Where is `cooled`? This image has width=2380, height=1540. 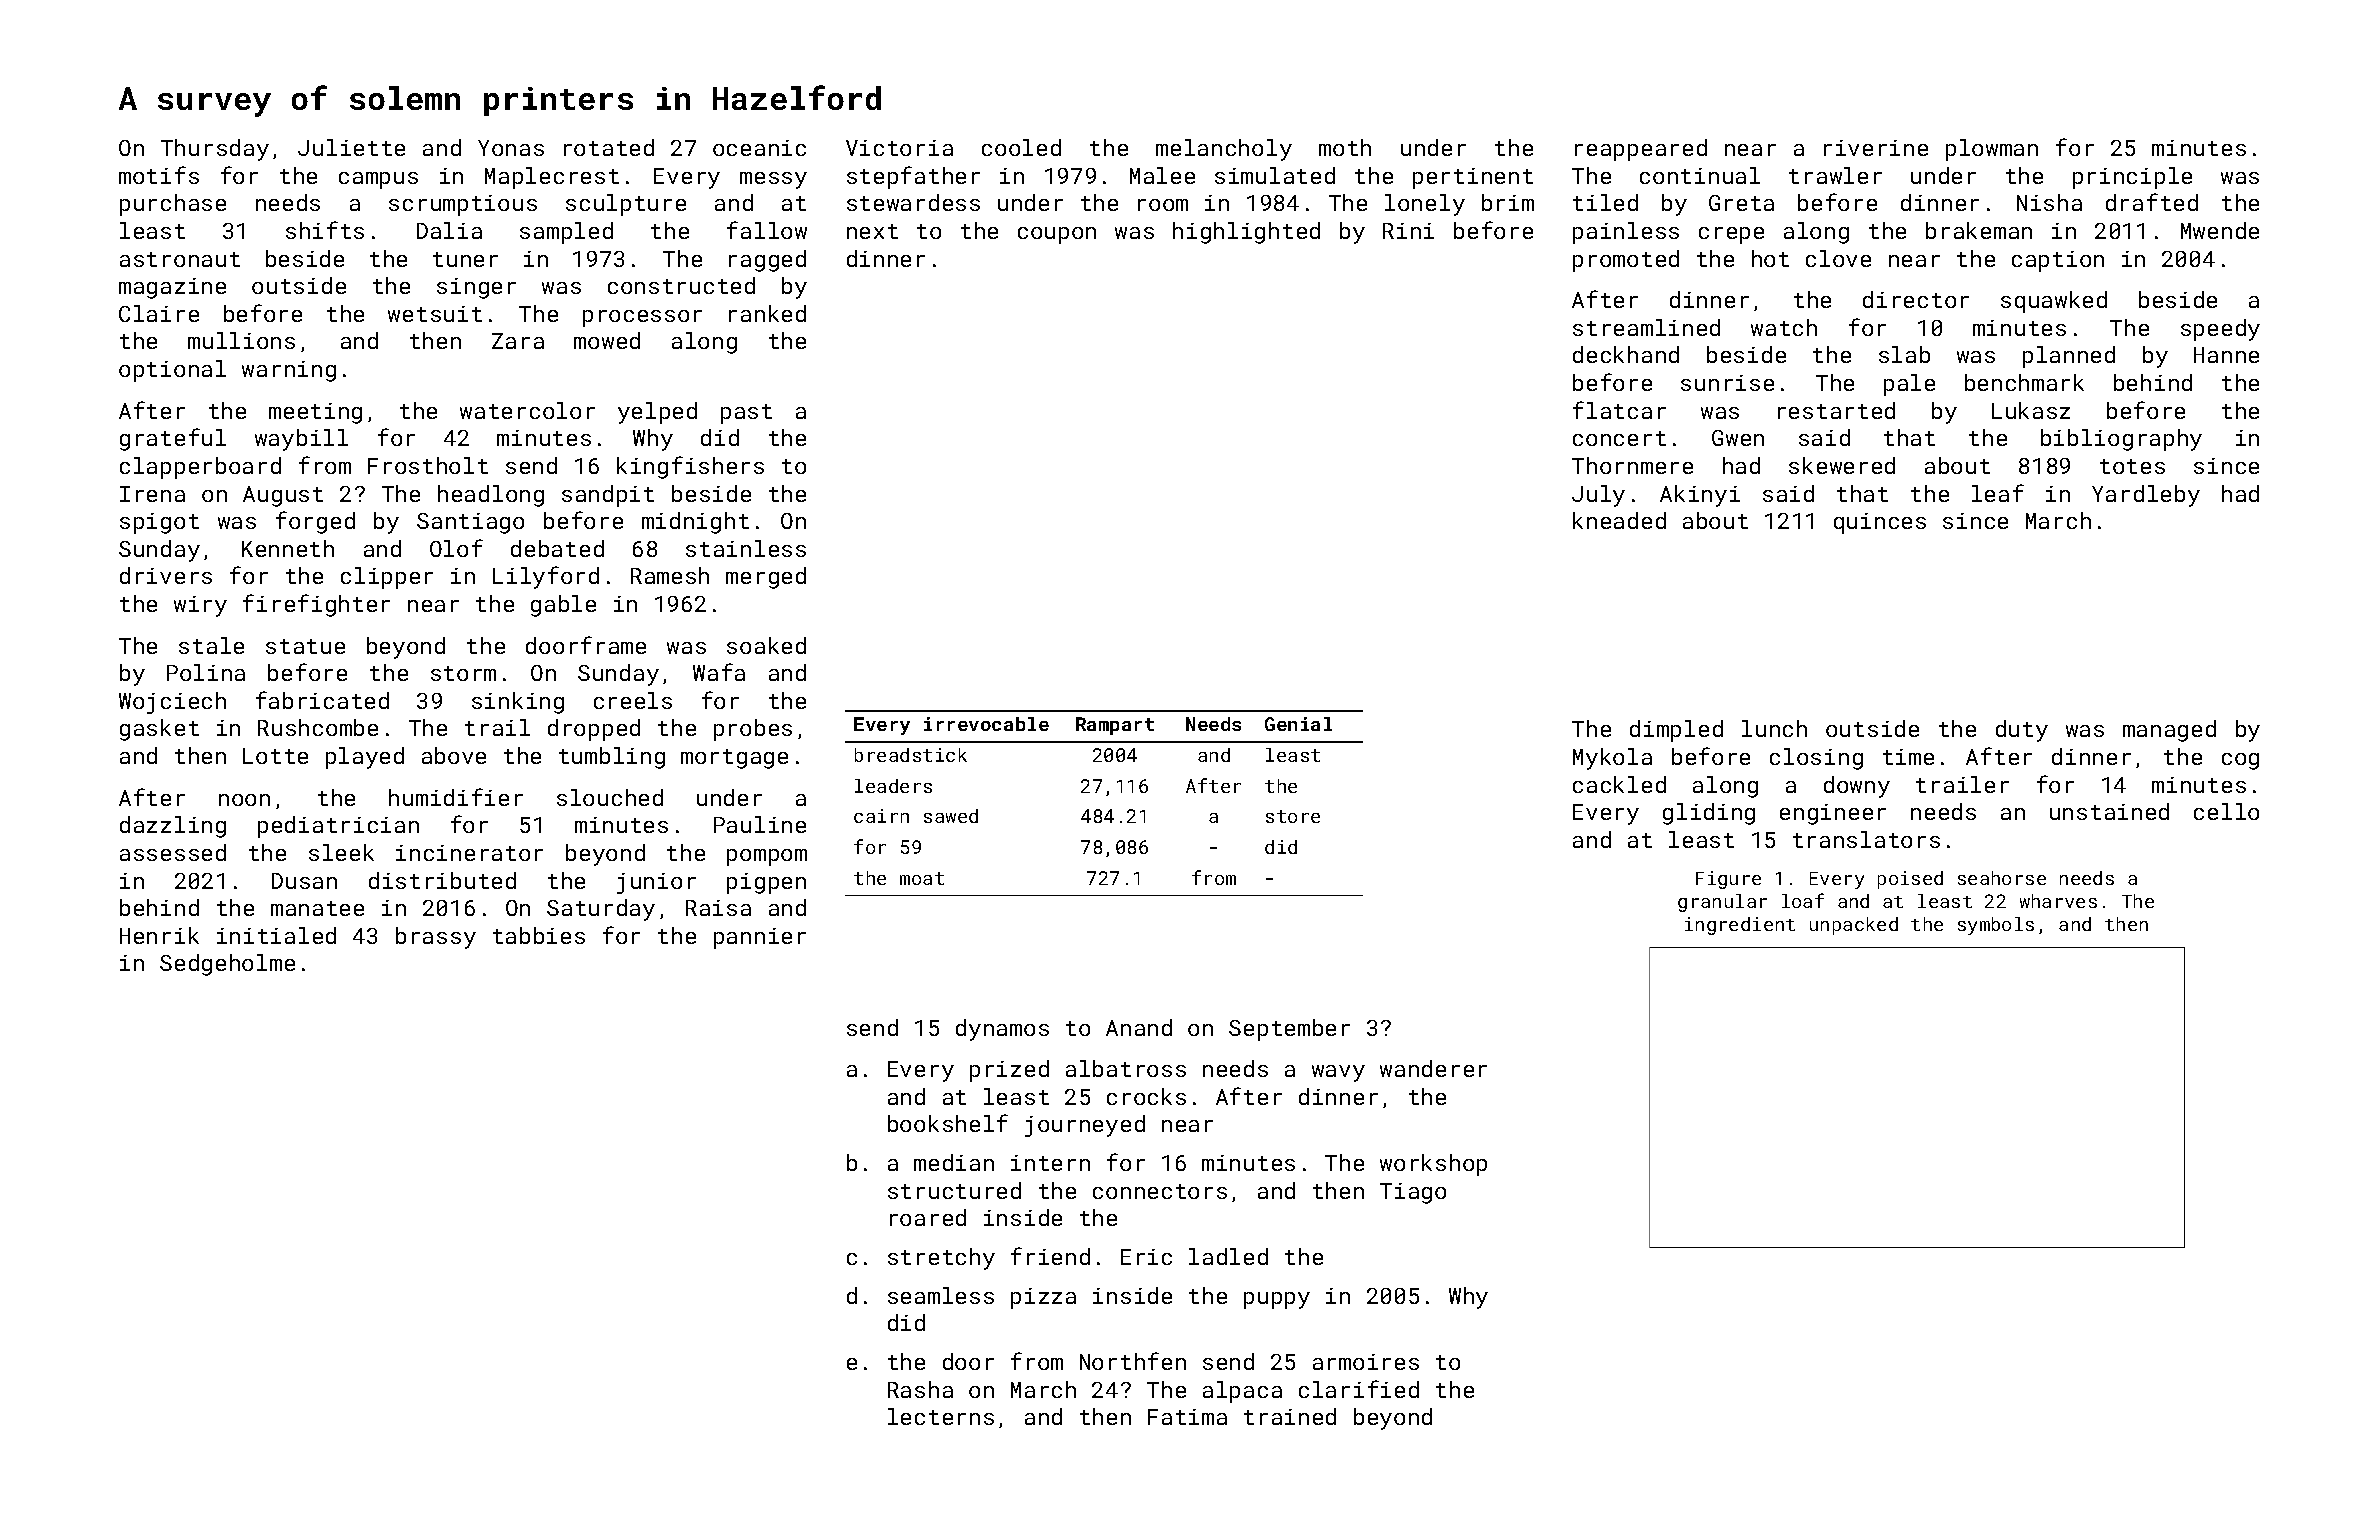 cooled is located at coordinates (1021, 147).
